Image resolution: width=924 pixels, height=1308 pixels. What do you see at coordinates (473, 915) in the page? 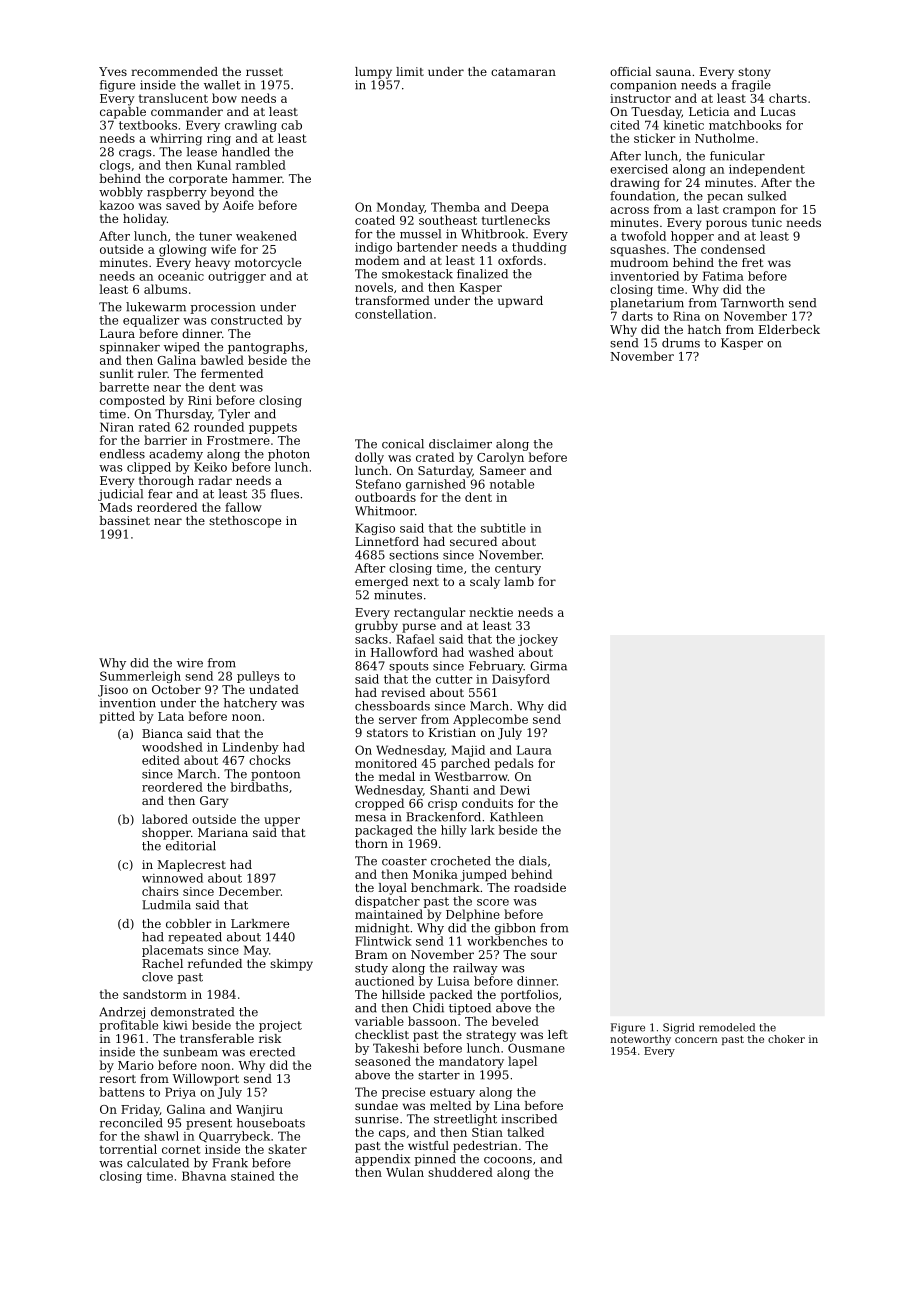
I see `Delphine` at bounding box center [473, 915].
